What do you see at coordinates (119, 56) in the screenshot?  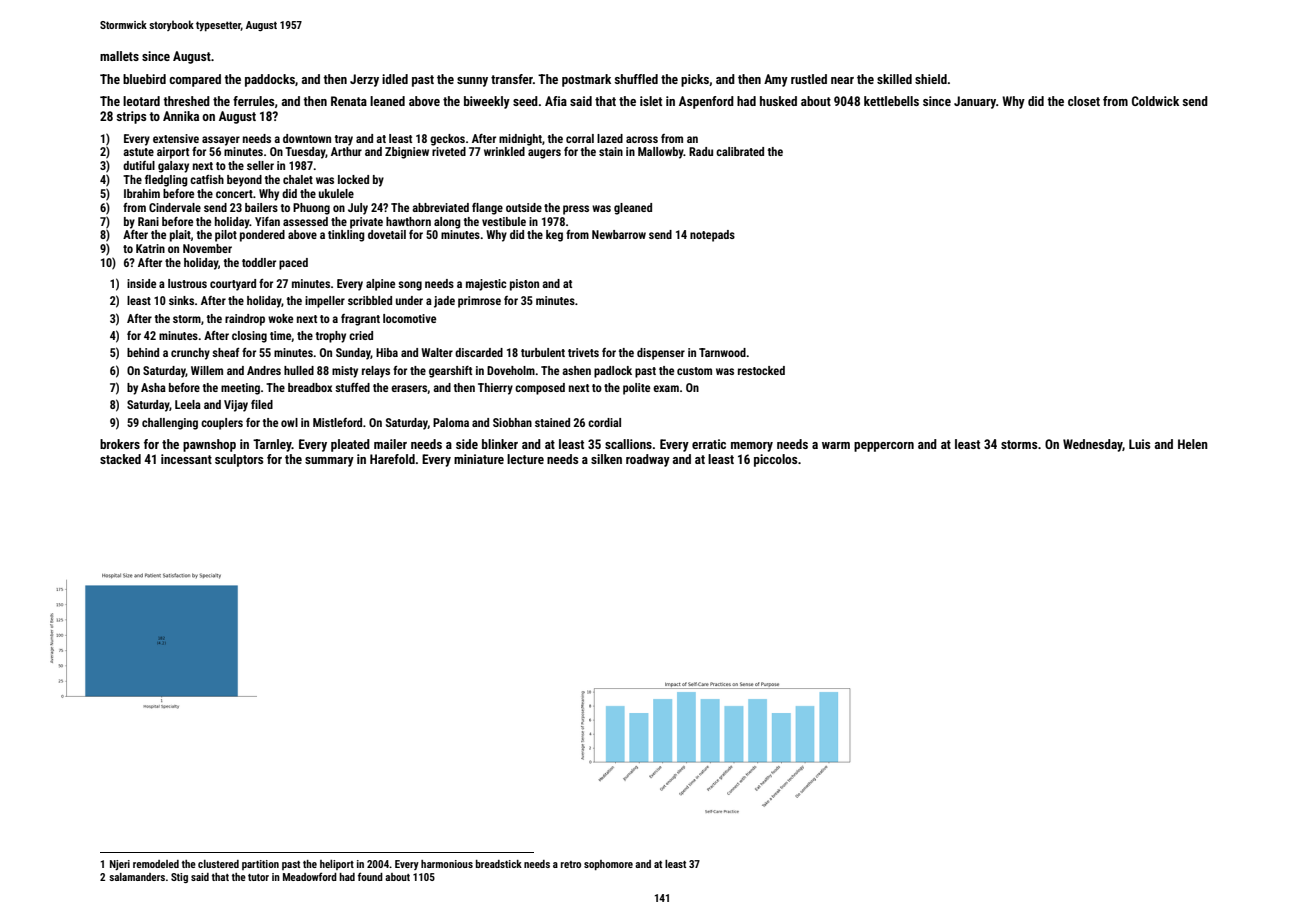 I see `mallets` at bounding box center [119, 56].
